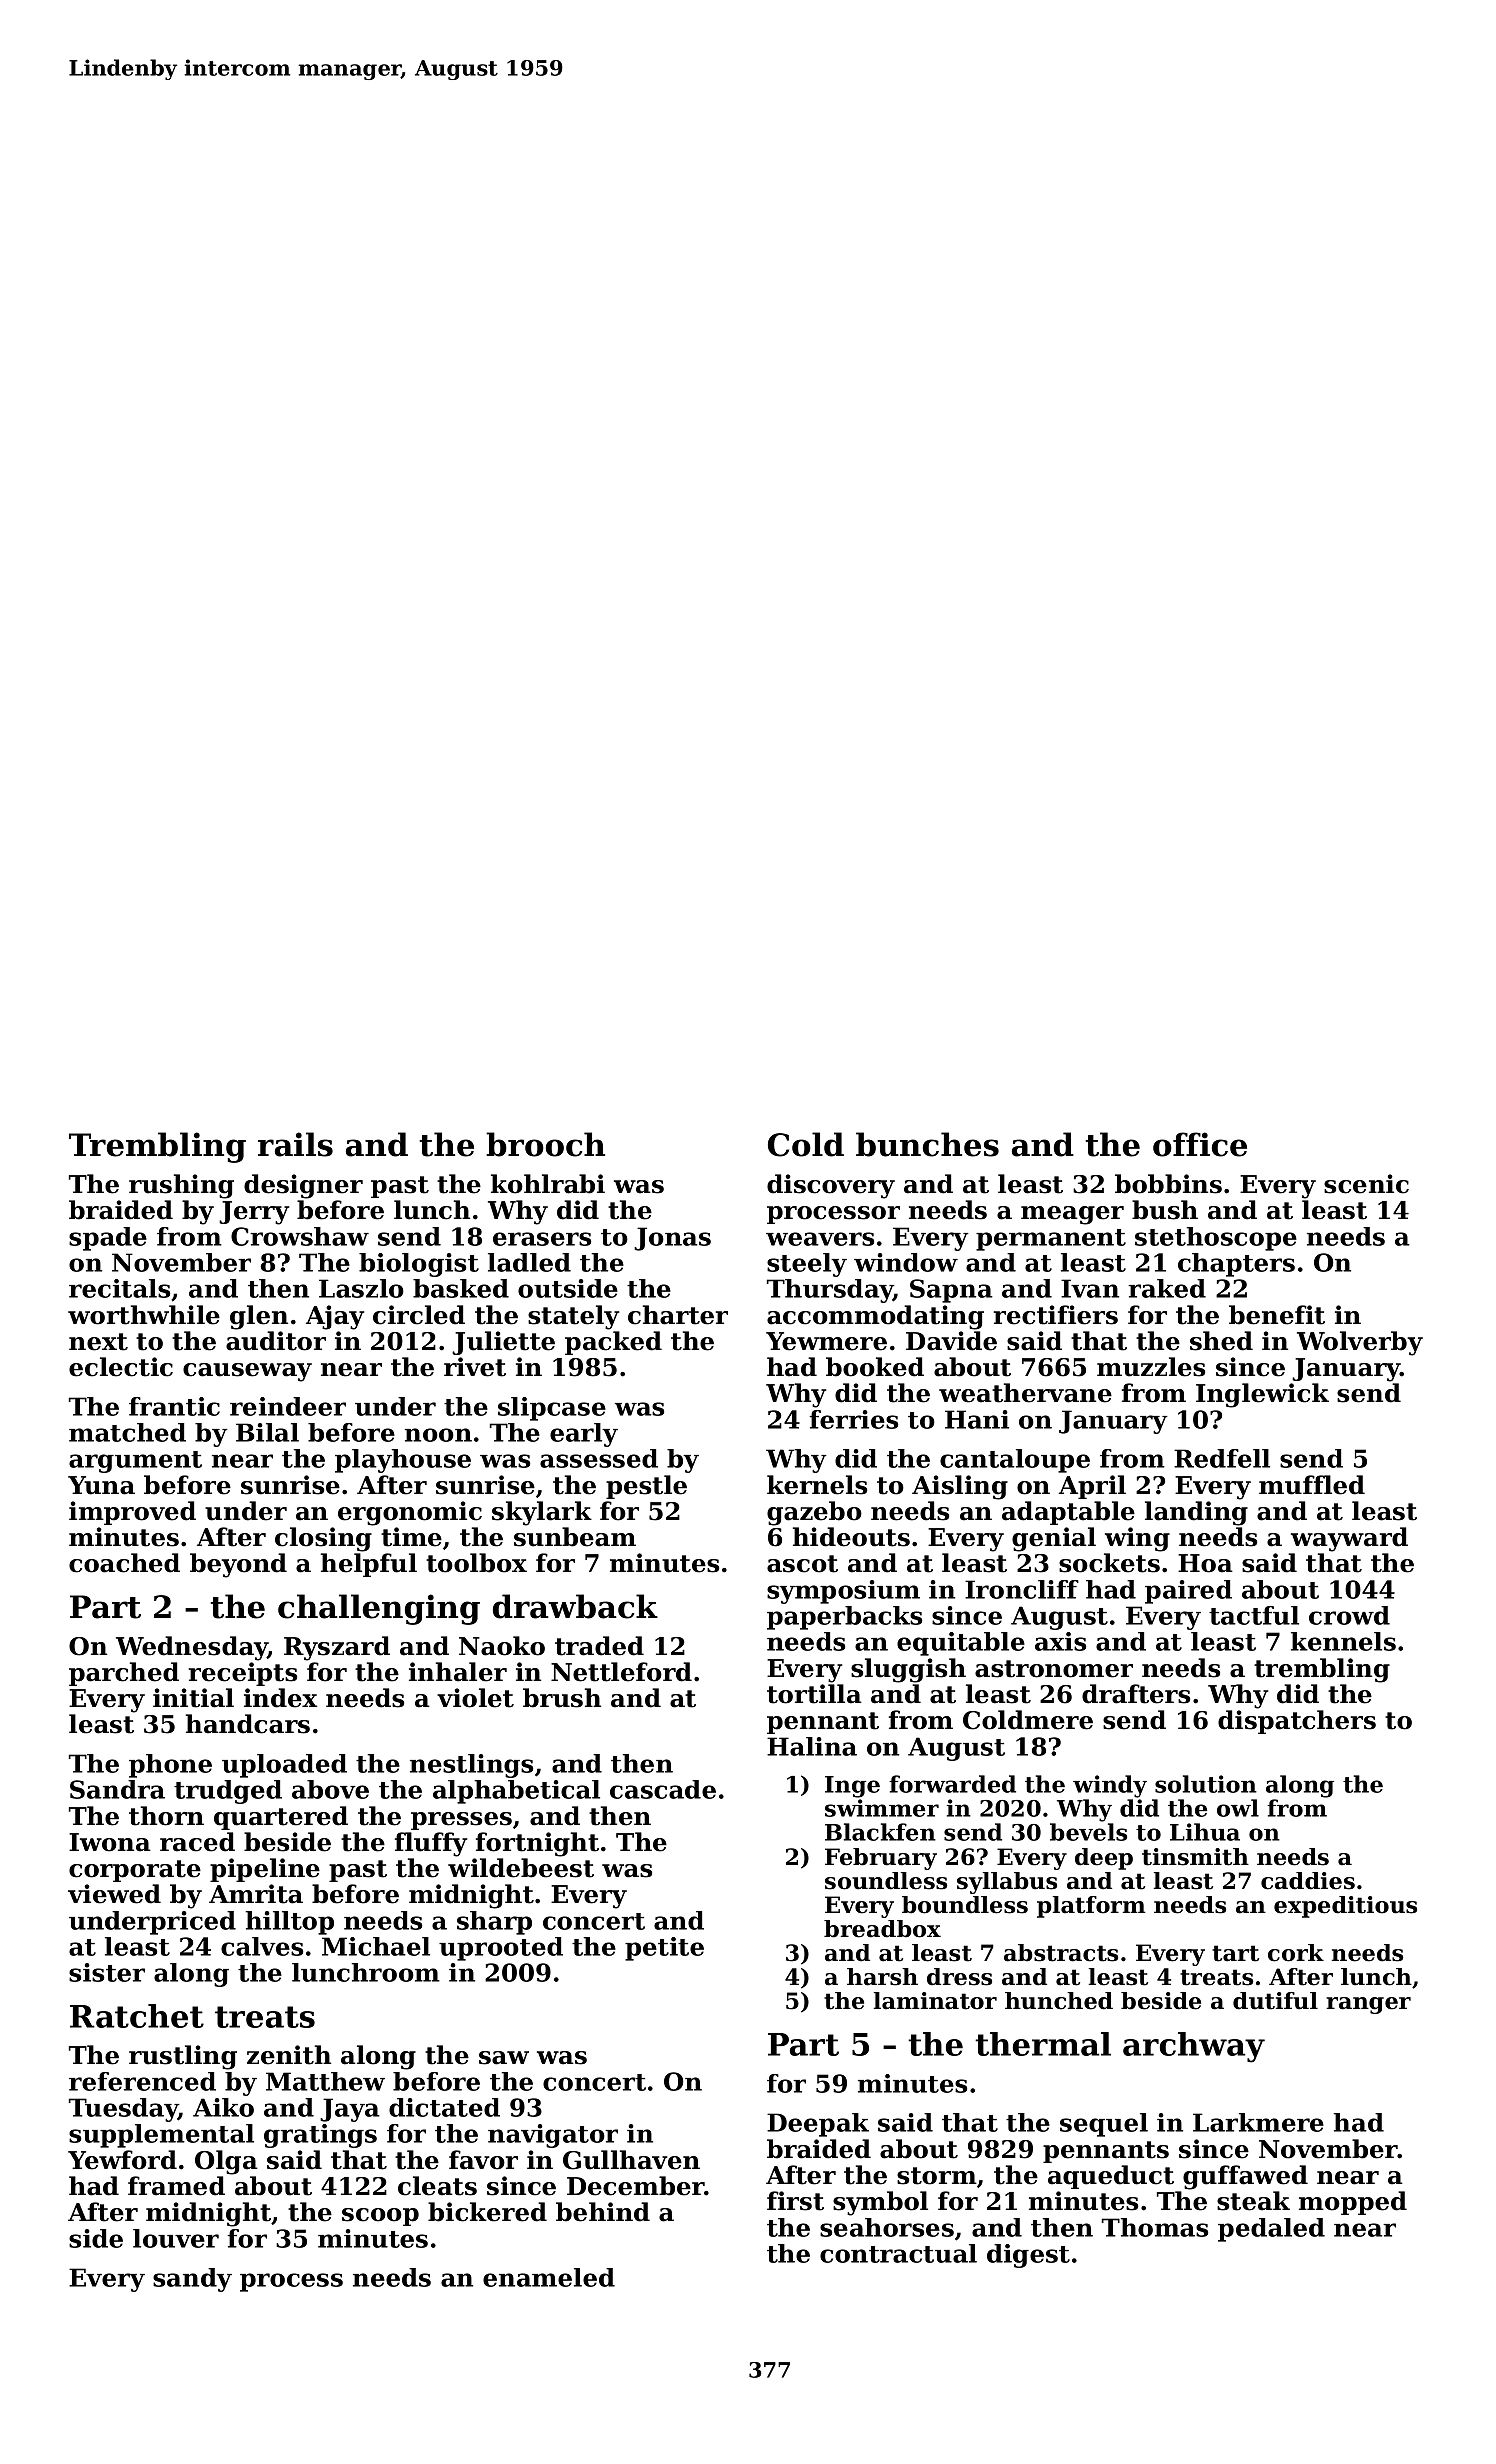  I want to click on contractual, so click(898, 2253).
